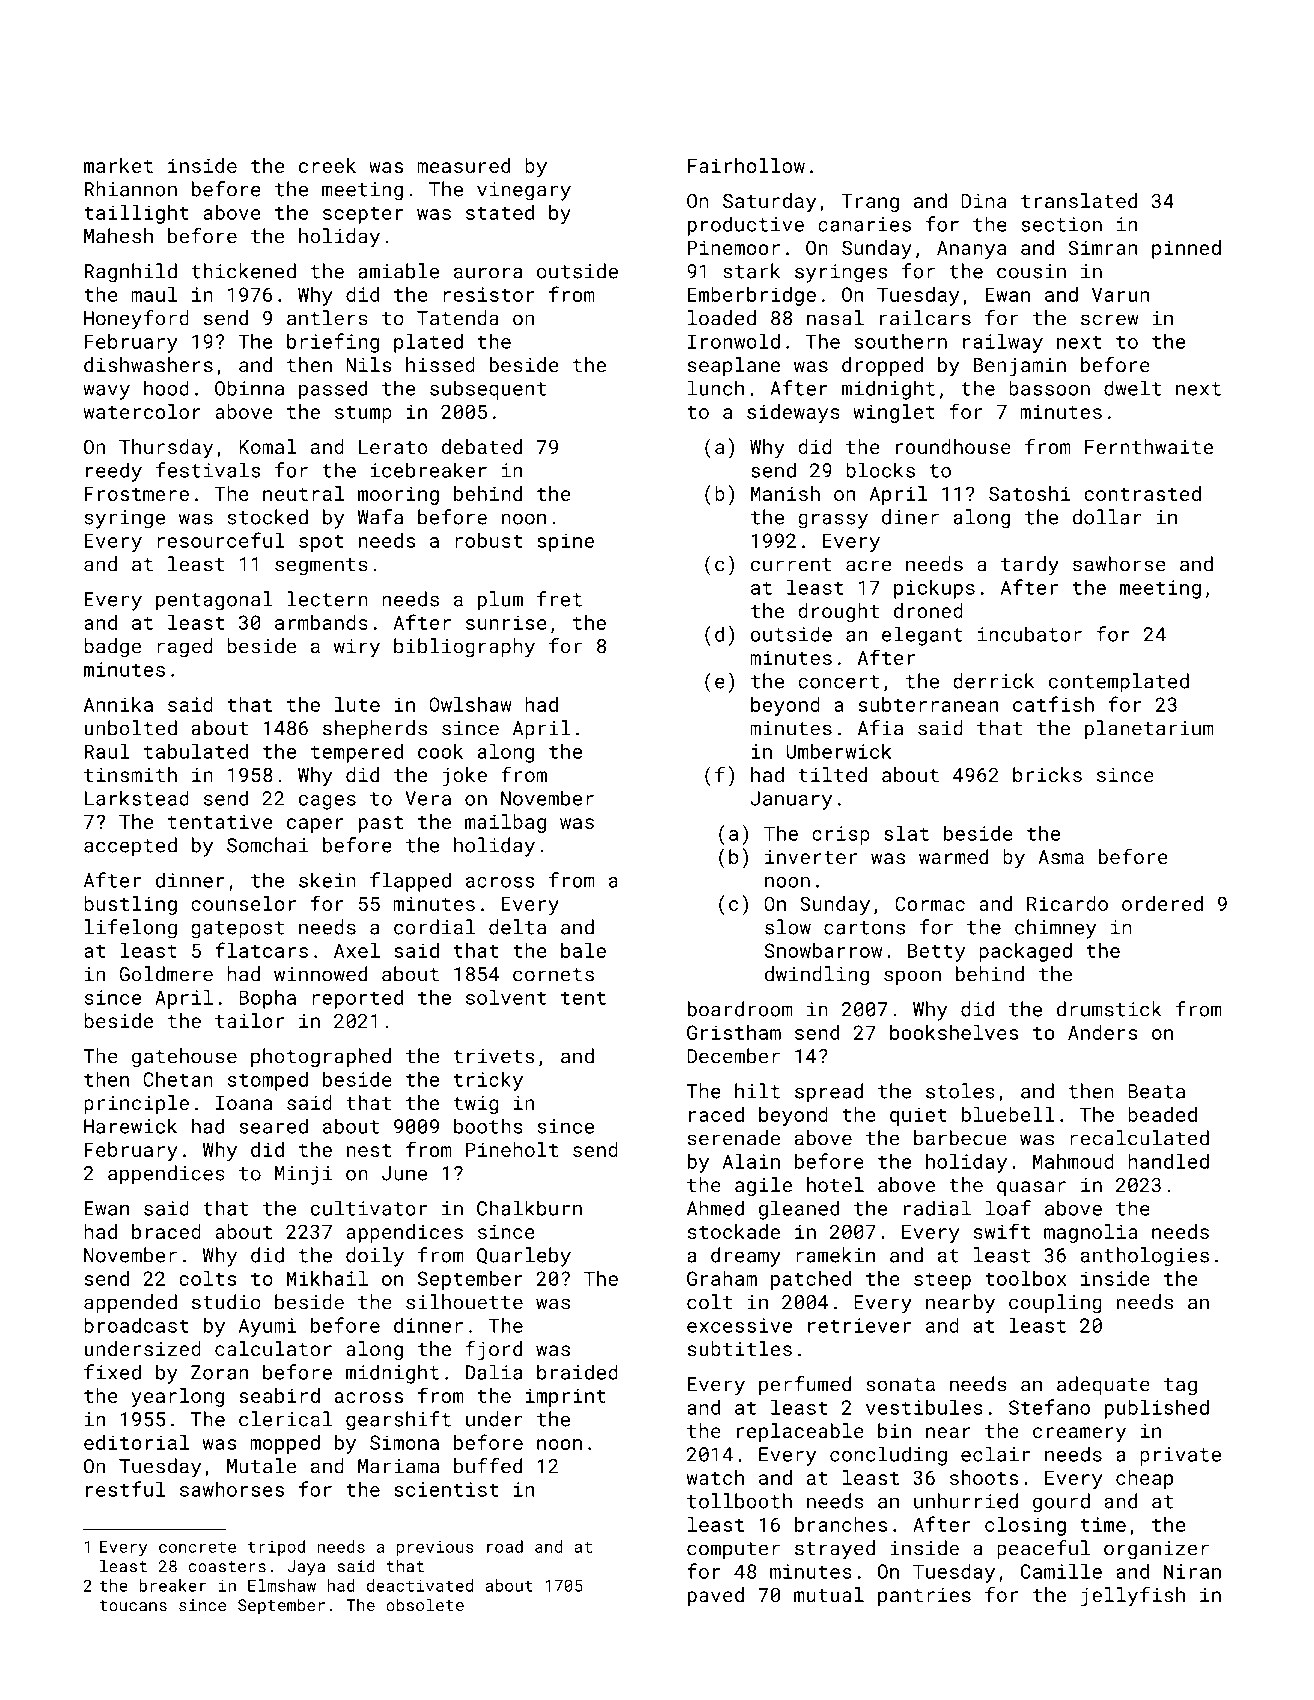  I want to click on raged, so click(185, 648).
